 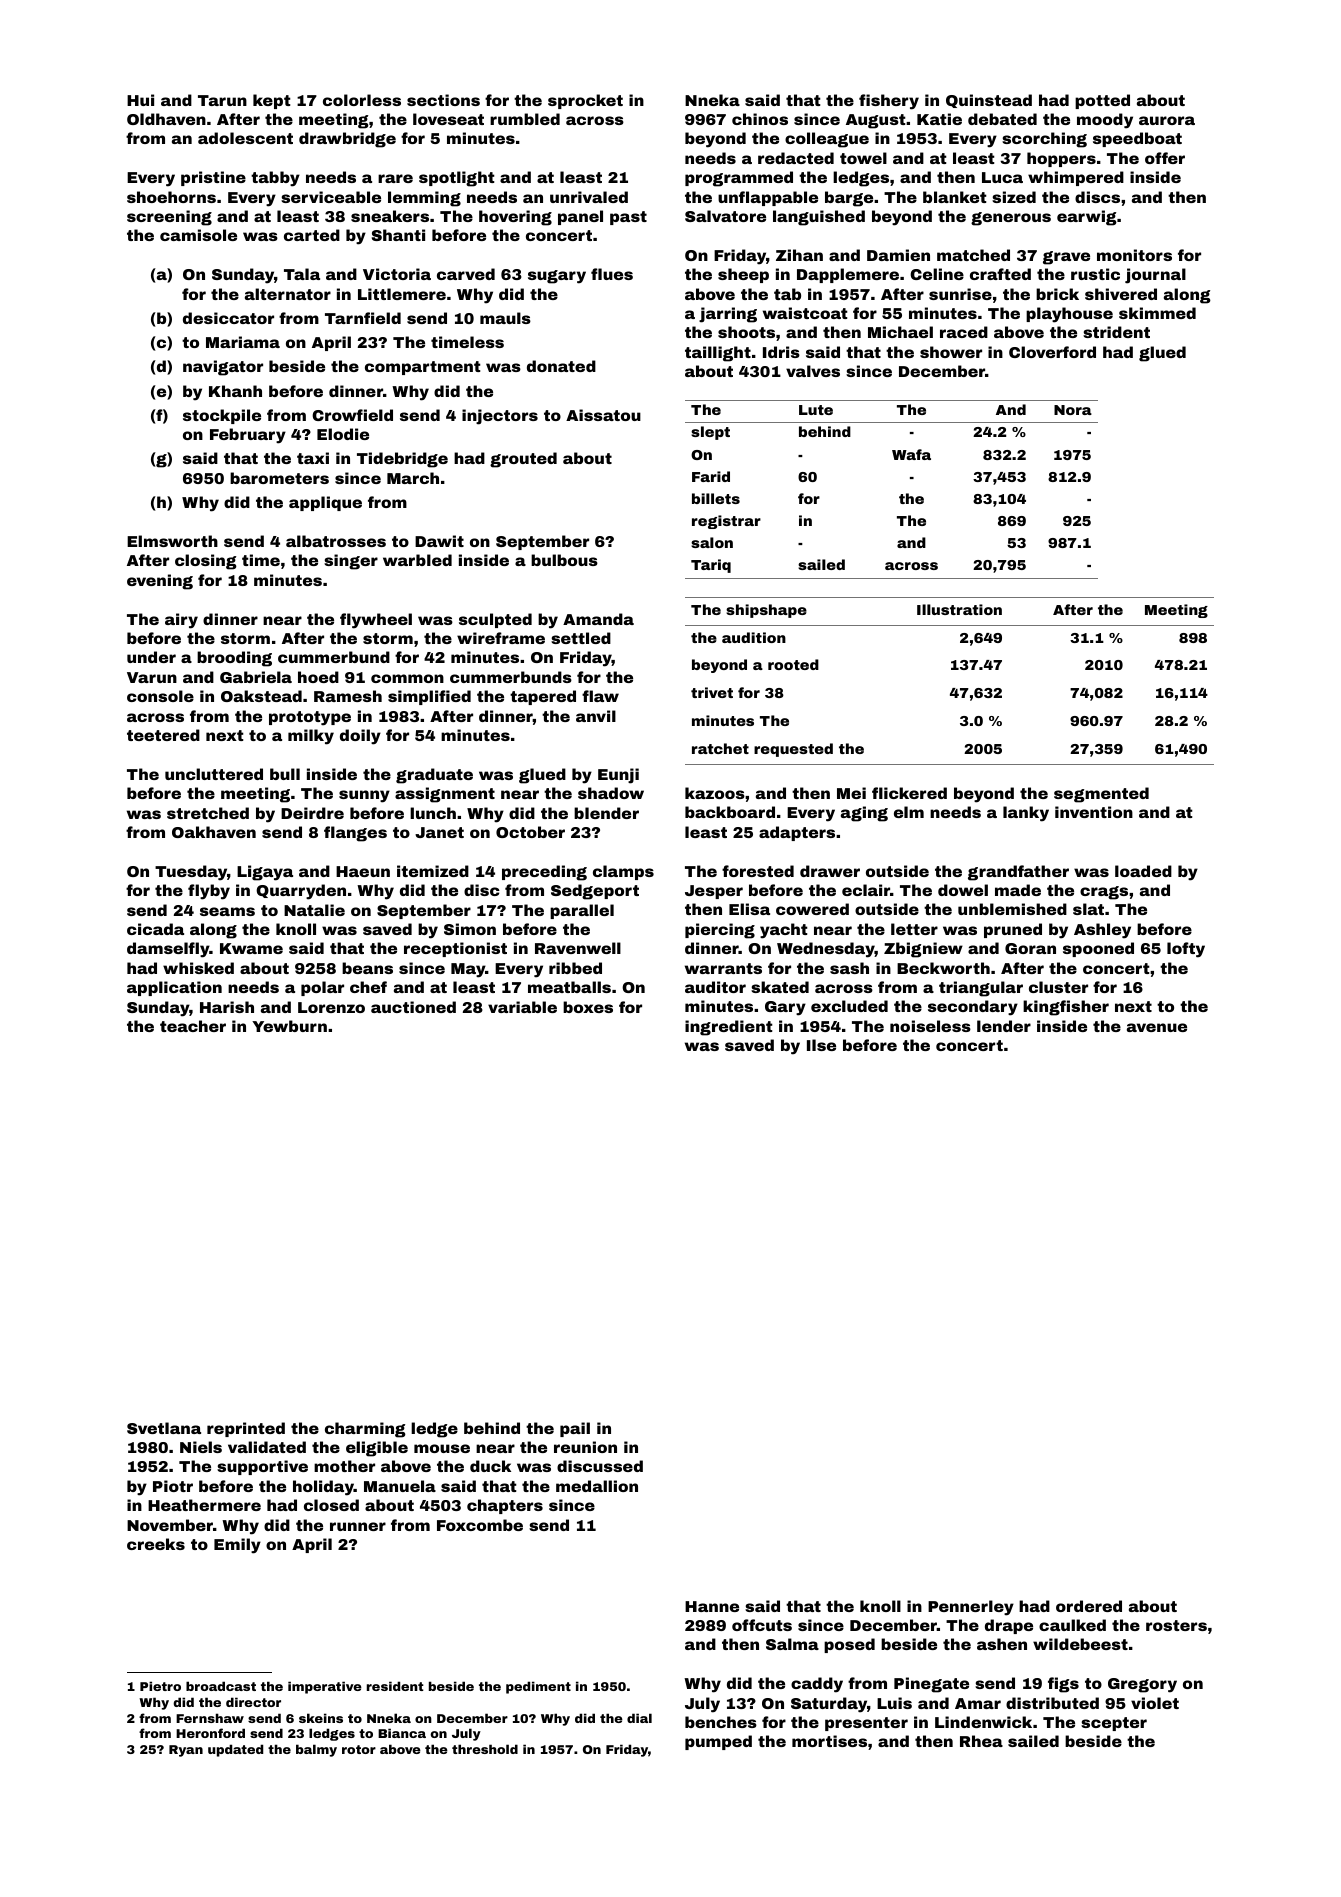 What do you see at coordinates (712, 1606) in the screenshot?
I see `Hanne` at bounding box center [712, 1606].
